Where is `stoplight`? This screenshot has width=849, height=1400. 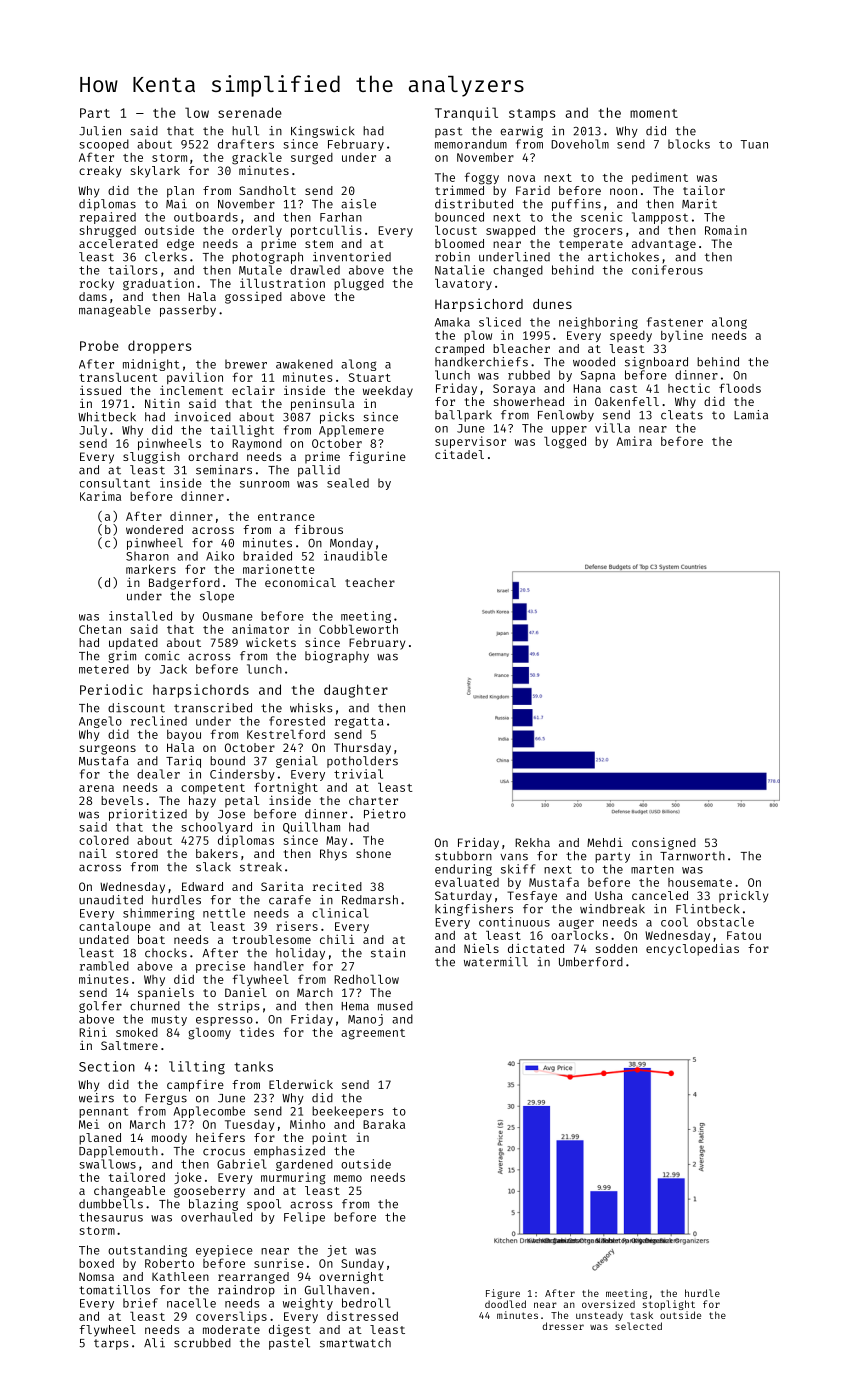 stoplight is located at coordinates (669, 1305).
